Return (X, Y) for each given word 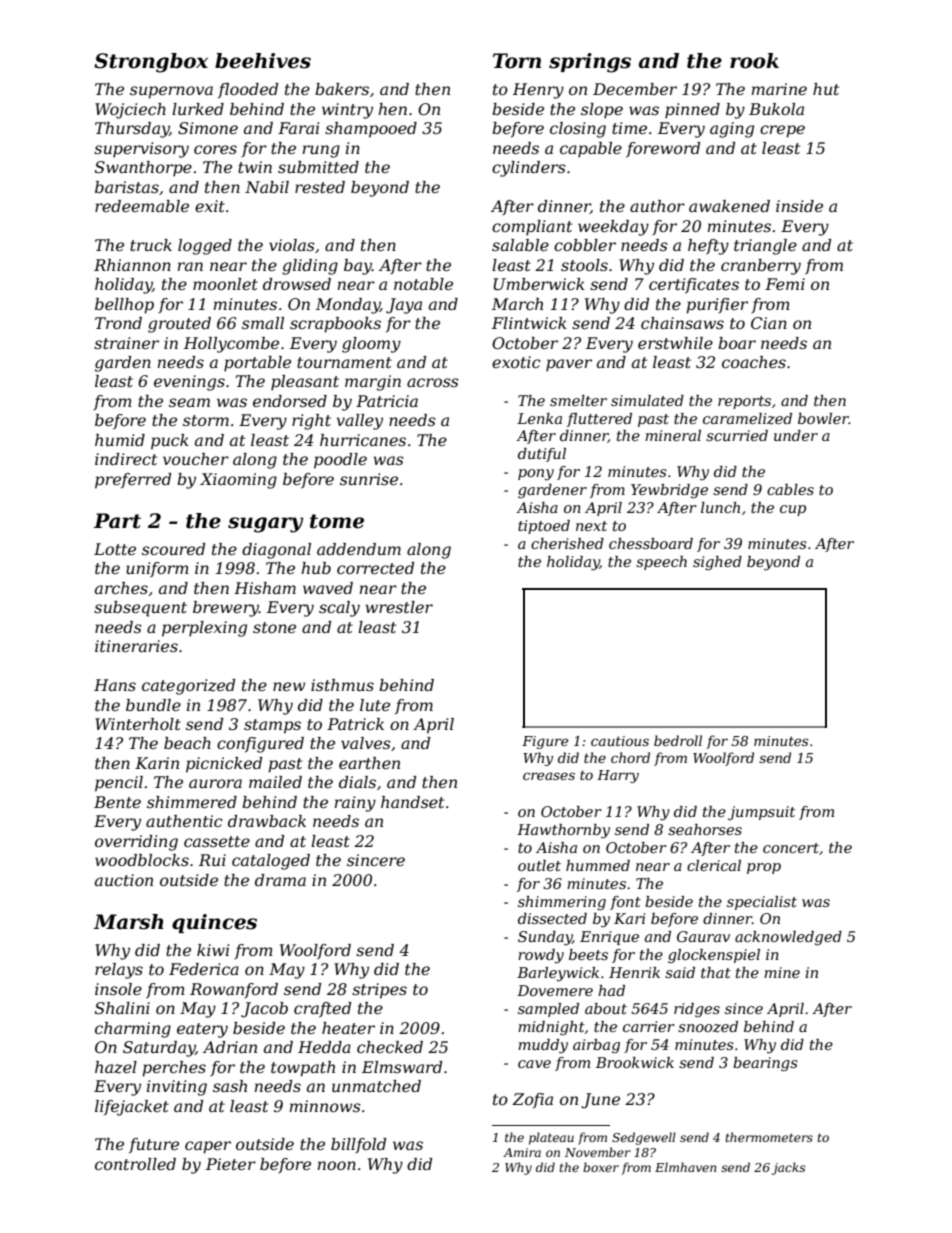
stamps (272, 726)
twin (255, 167)
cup (793, 510)
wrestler (399, 607)
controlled (135, 1164)
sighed (717, 563)
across (433, 382)
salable (520, 245)
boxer (601, 1167)
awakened (729, 206)
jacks (788, 1168)
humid (120, 440)
